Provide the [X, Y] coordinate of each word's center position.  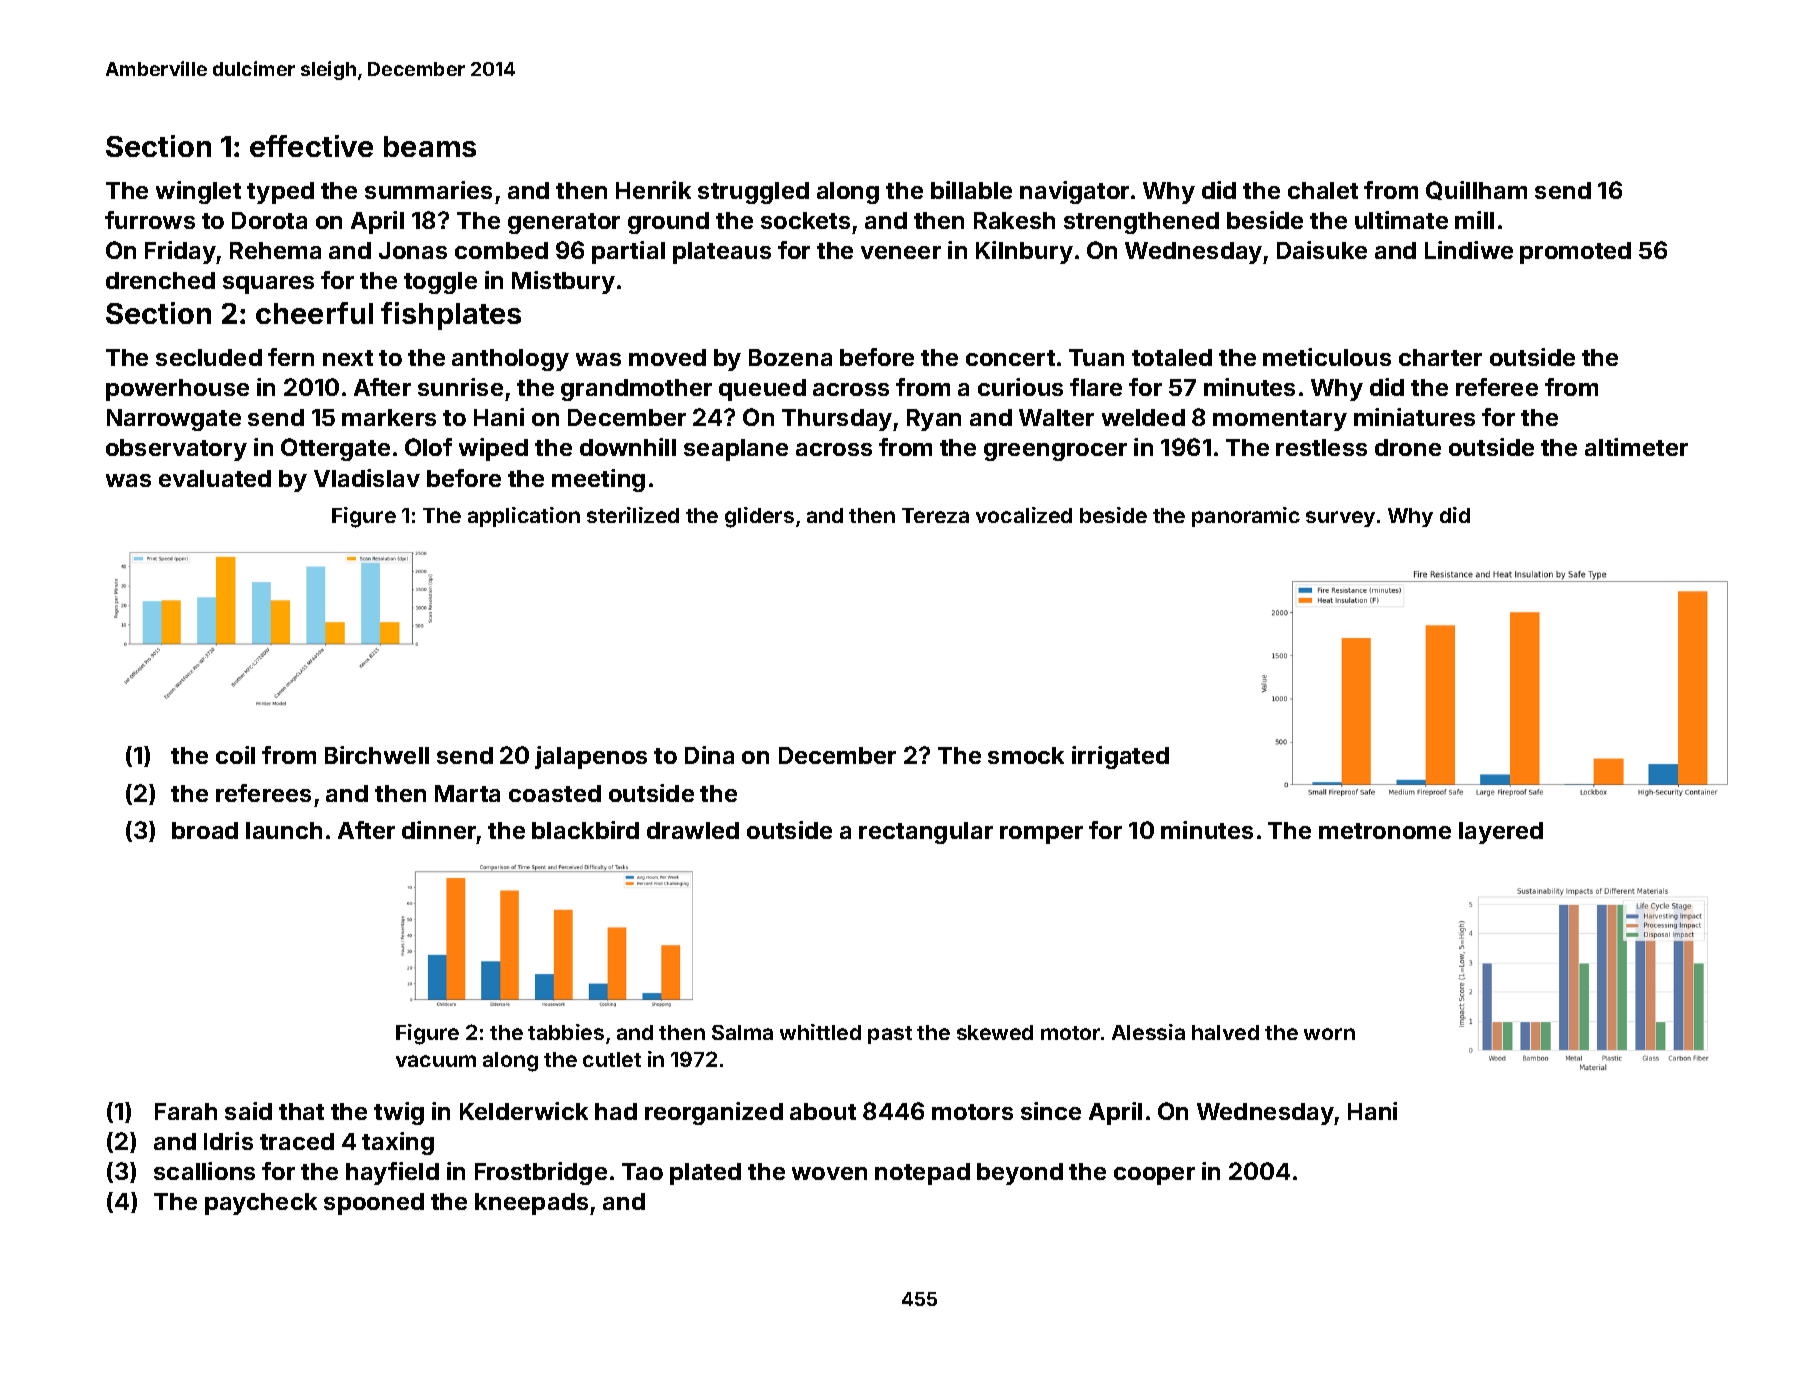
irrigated [1120, 757]
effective [311, 146]
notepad [922, 1174]
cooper [1154, 1176]
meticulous [1327, 357]
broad [205, 830]
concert [1010, 358]
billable [971, 190]
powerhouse [177, 390]
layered [1501, 833]
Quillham [1476, 190]
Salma [742, 1032]
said [248, 1111]
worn [1329, 1034]
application [524, 517]
